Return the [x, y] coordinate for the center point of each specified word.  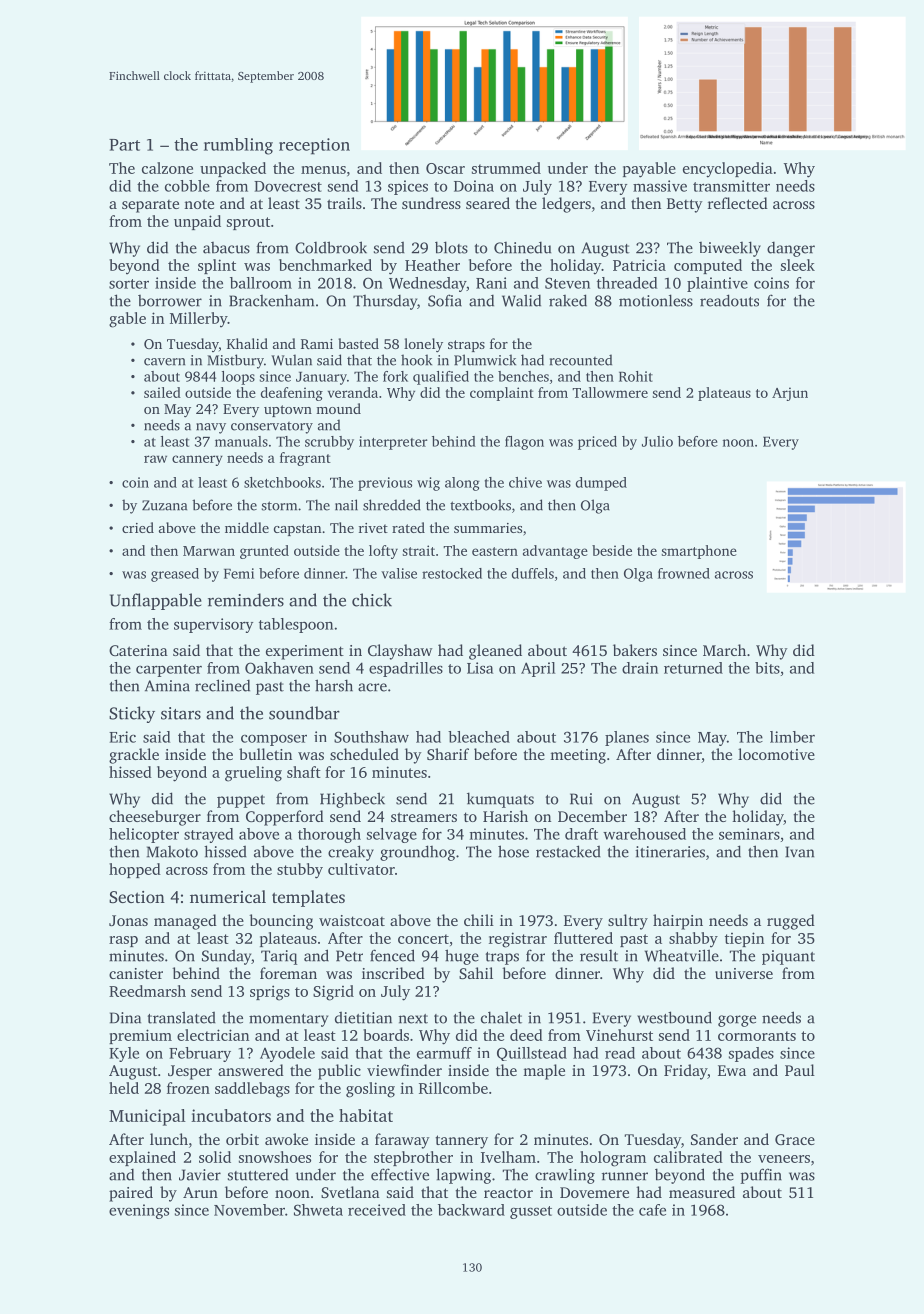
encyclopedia [728, 170]
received [377, 1210]
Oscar [445, 168]
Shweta [318, 1210]
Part [124, 145]
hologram [613, 1159]
